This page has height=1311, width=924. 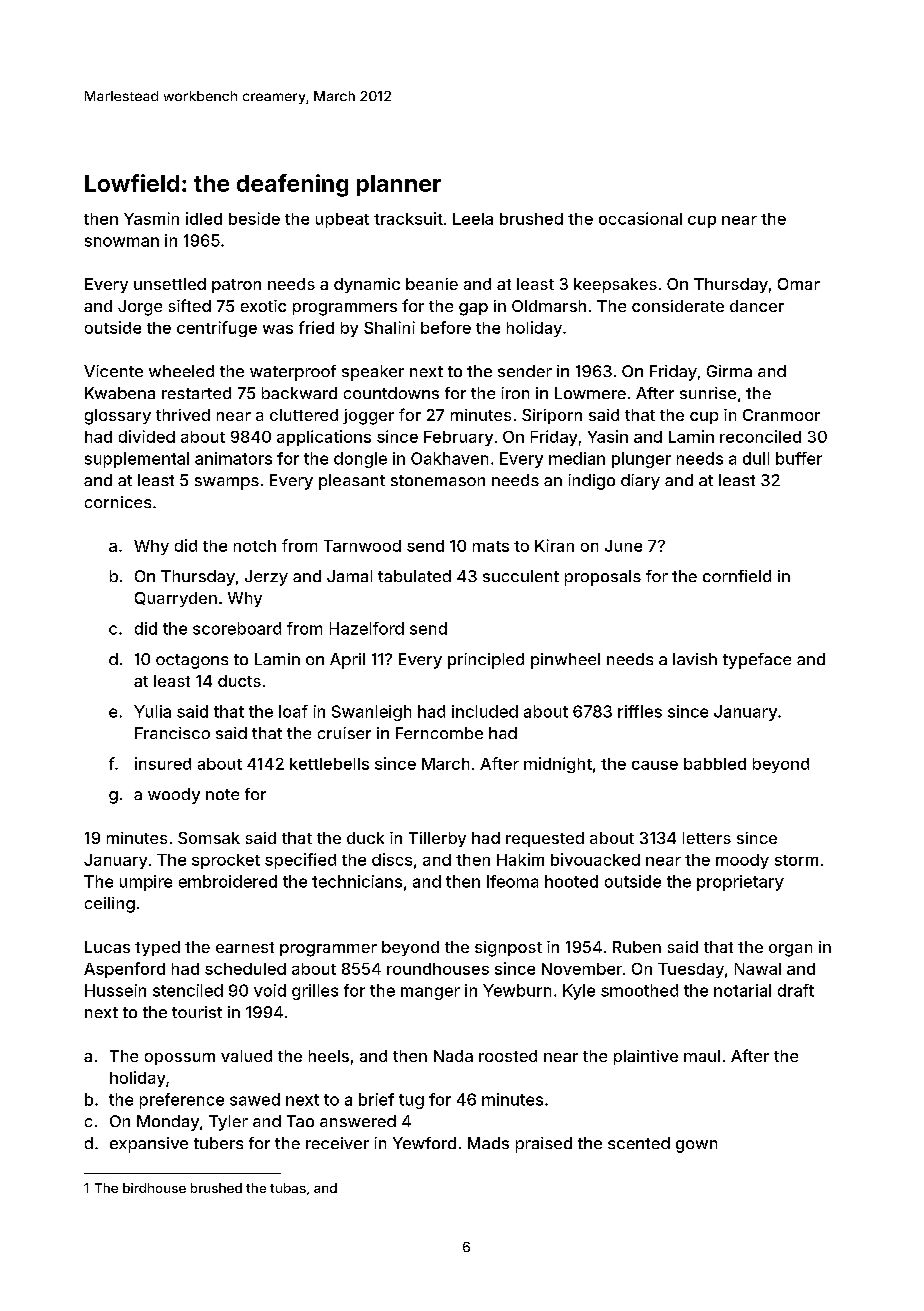 I want to click on glossary, so click(x=118, y=417).
